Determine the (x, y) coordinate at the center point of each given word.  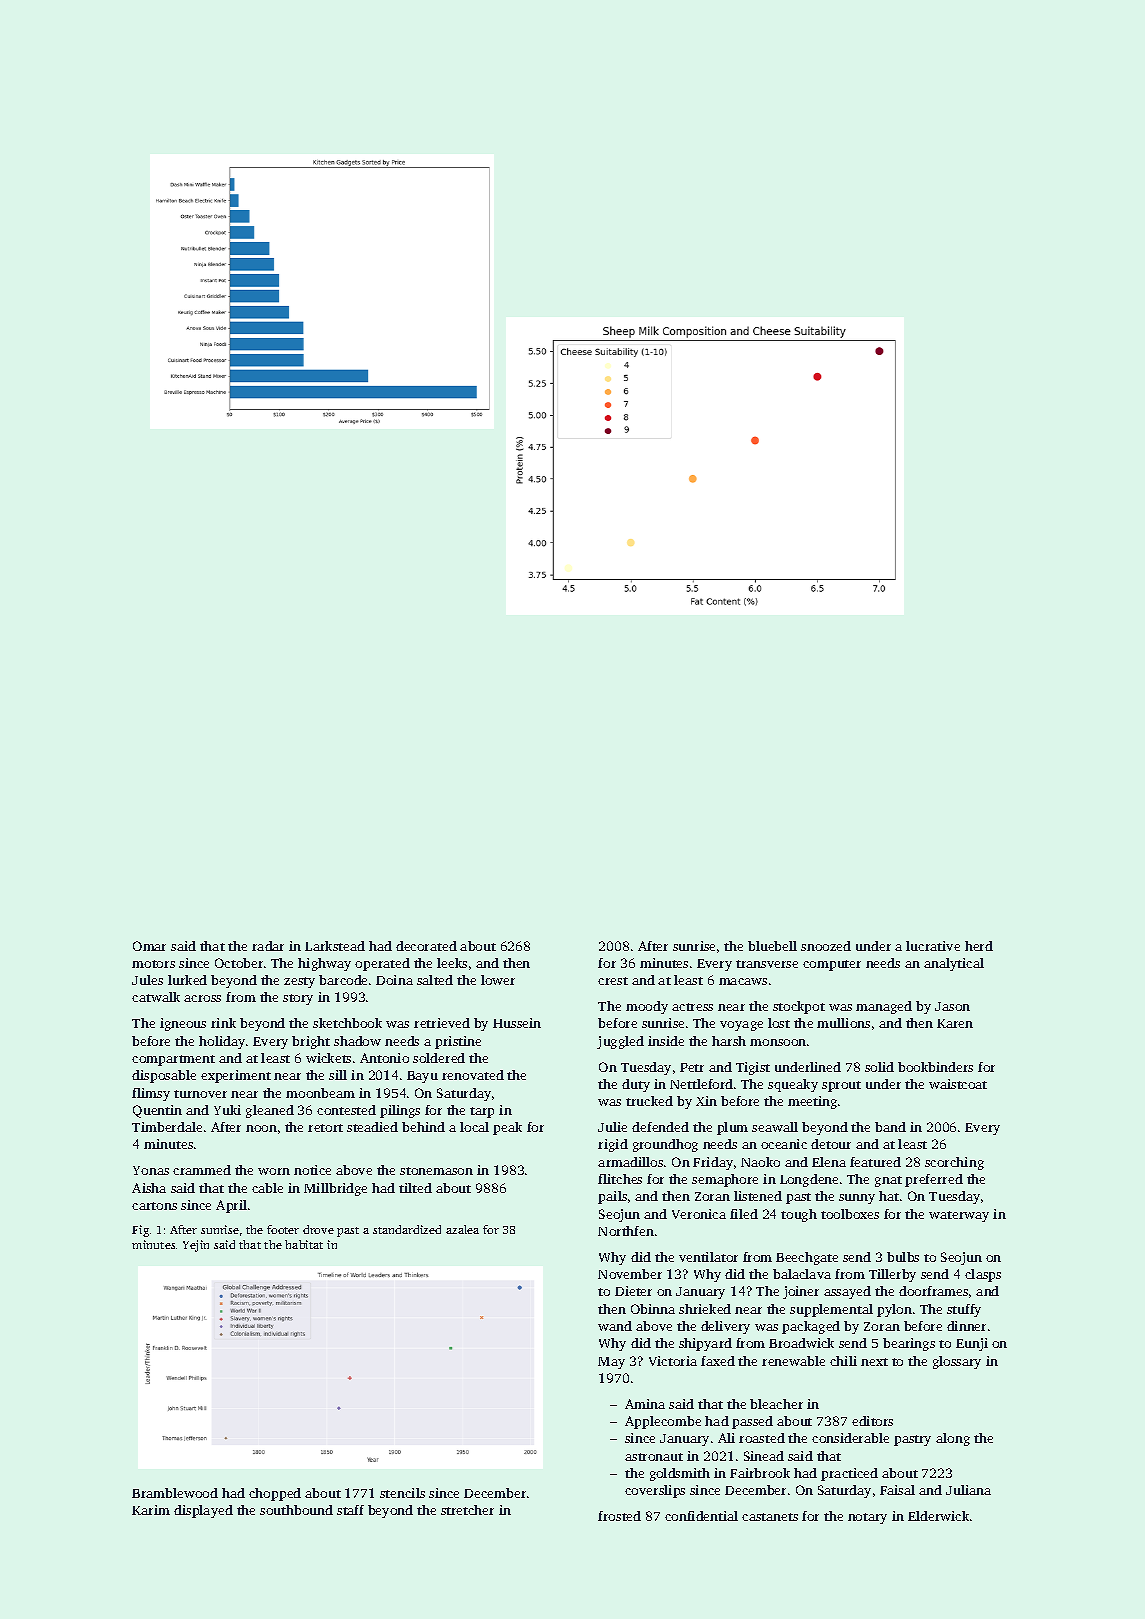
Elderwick (938, 1516)
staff (350, 1510)
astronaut (654, 1457)
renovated (473, 1075)
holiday (222, 1042)
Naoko (760, 1162)
